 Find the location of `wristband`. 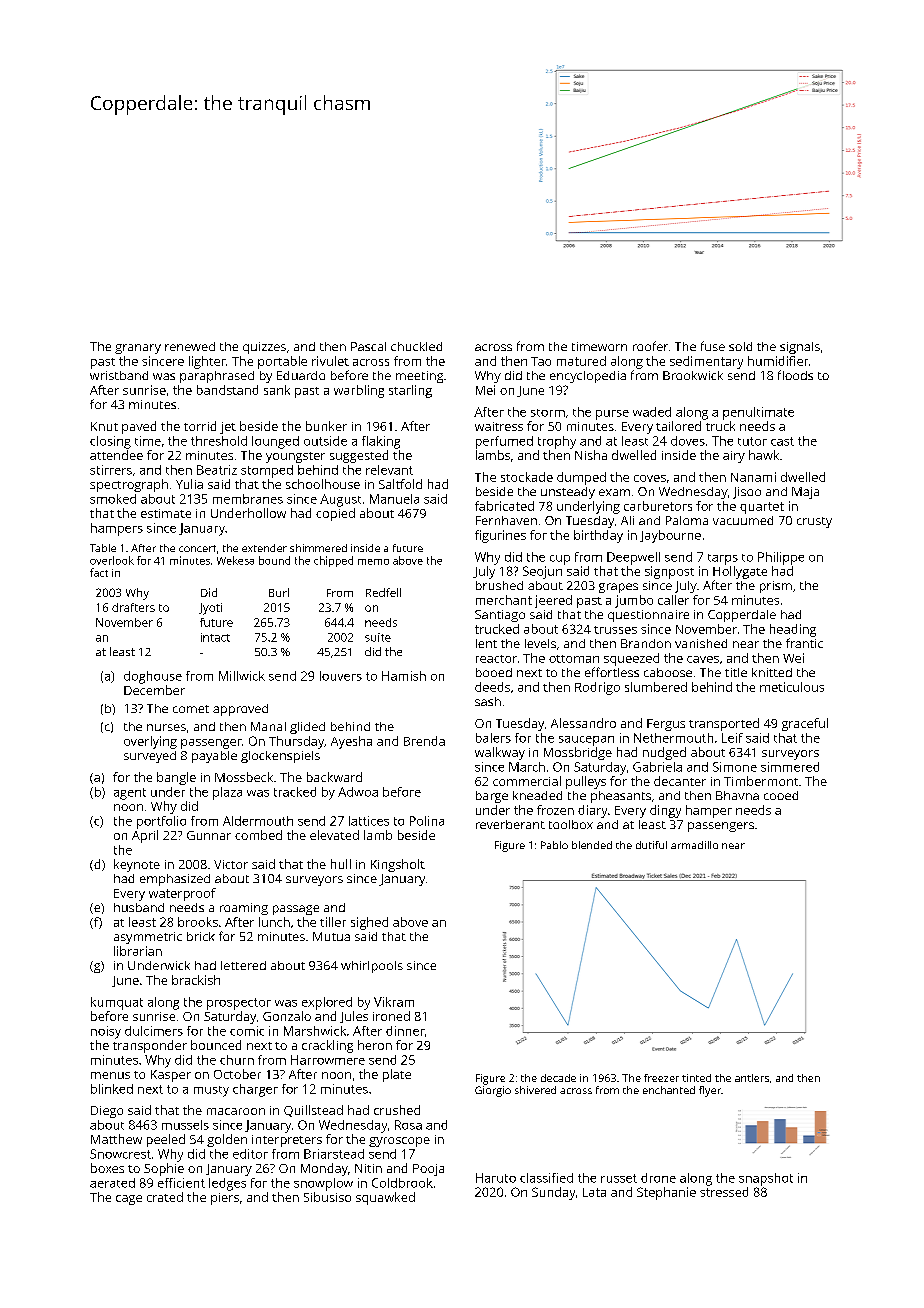

wristband is located at coordinates (119, 375).
